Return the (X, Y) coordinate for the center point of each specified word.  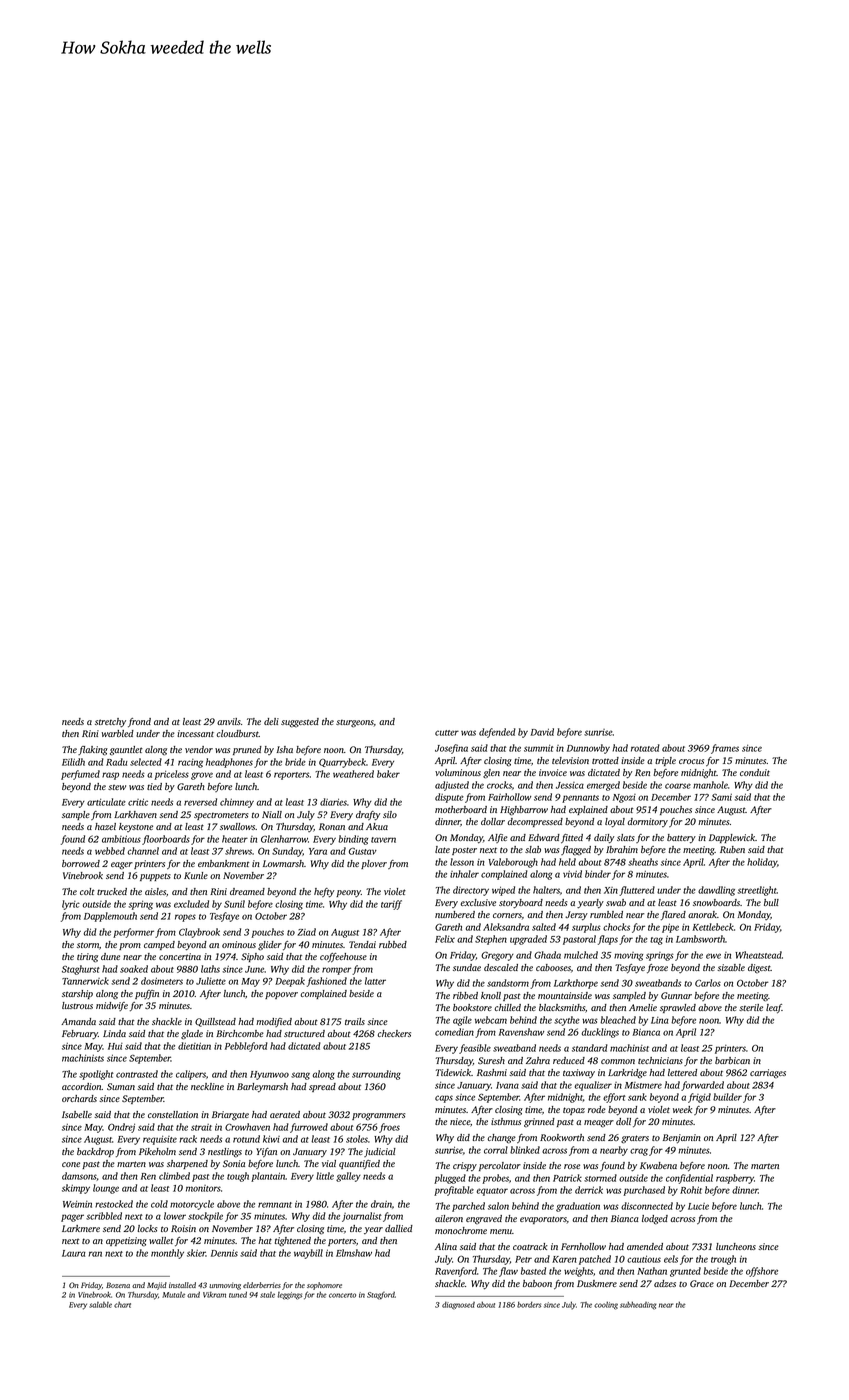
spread (322, 1087)
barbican (732, 1060)
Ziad (306, 932)
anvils (229, 721)
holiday (762, 863)
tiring (87, 958)
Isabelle (77, 1114)
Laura (74, 1253)
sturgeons (355, 723)
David (542, 732)
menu (501, 1231)
